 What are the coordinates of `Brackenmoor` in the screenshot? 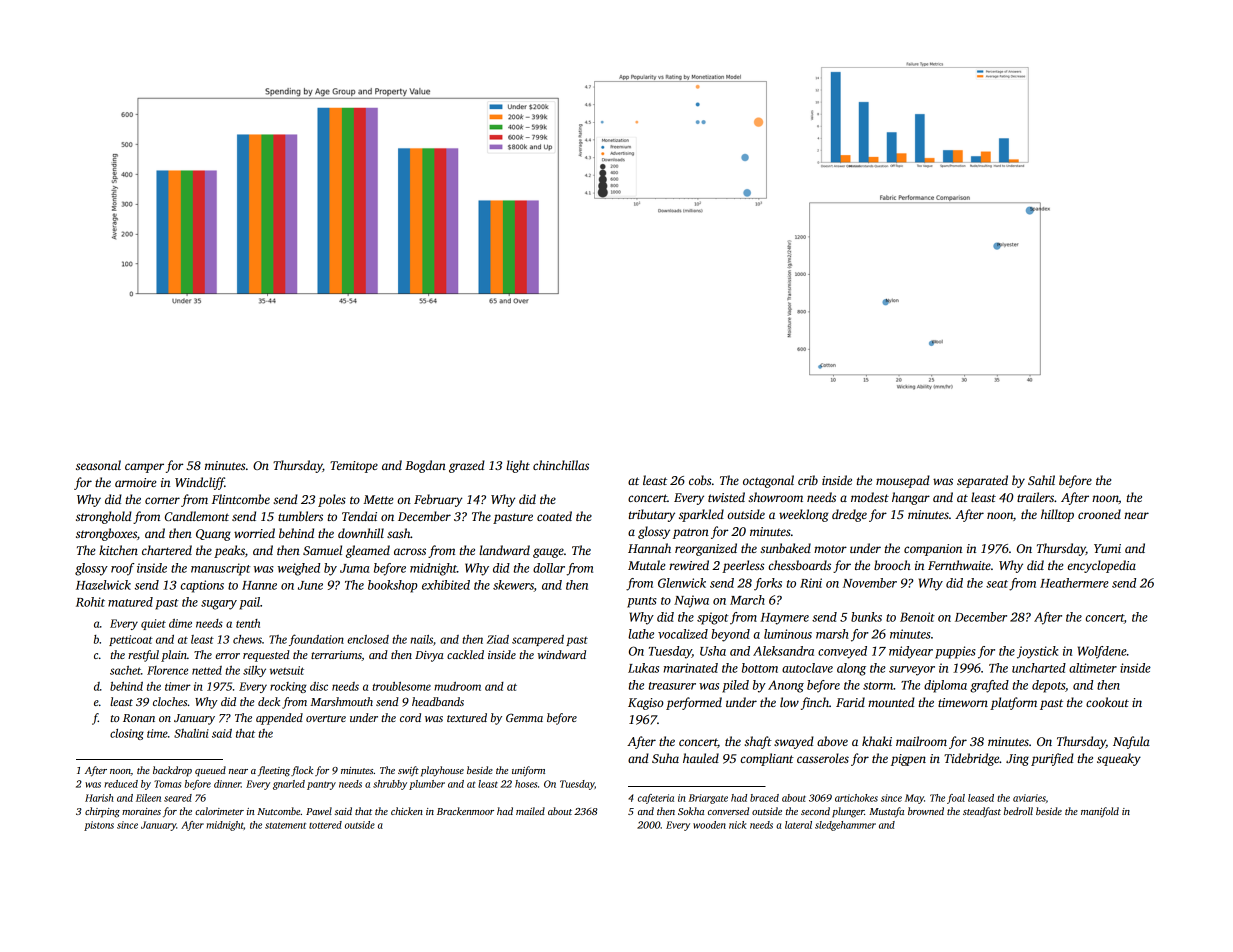 It's located at (465, 811).
